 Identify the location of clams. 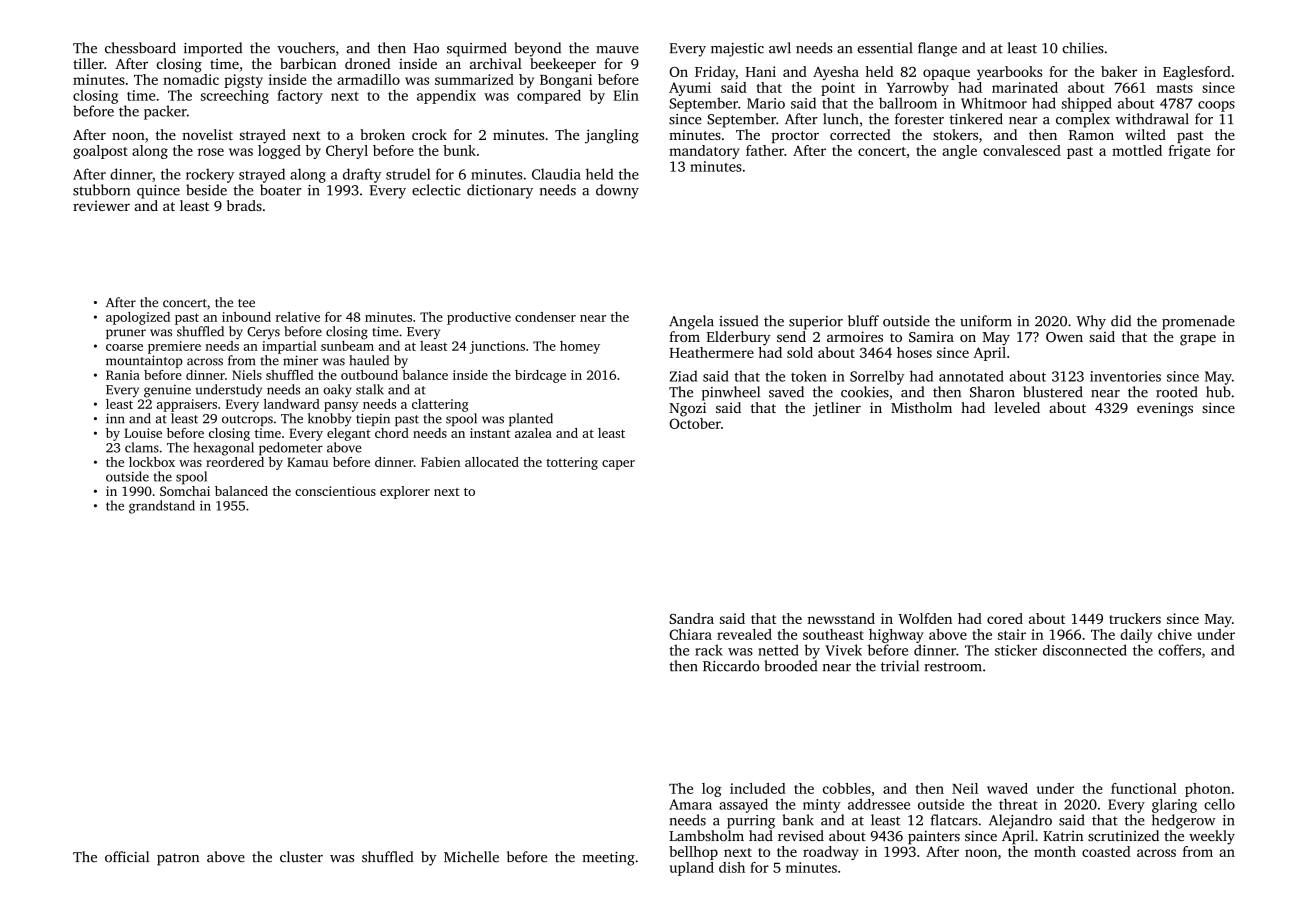
(142, 447).
